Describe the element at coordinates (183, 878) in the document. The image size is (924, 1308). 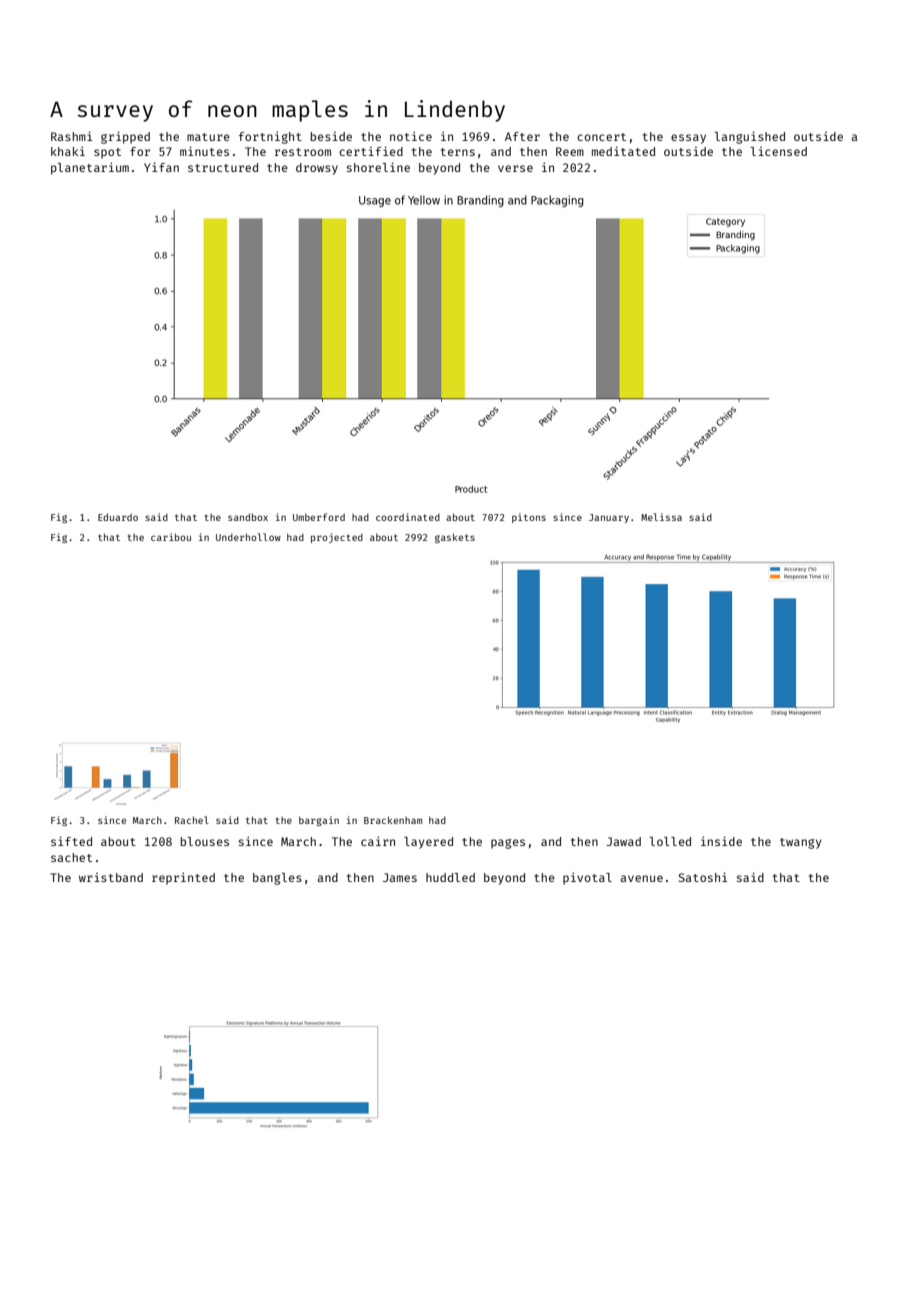
I see `reprinted` at that location.
